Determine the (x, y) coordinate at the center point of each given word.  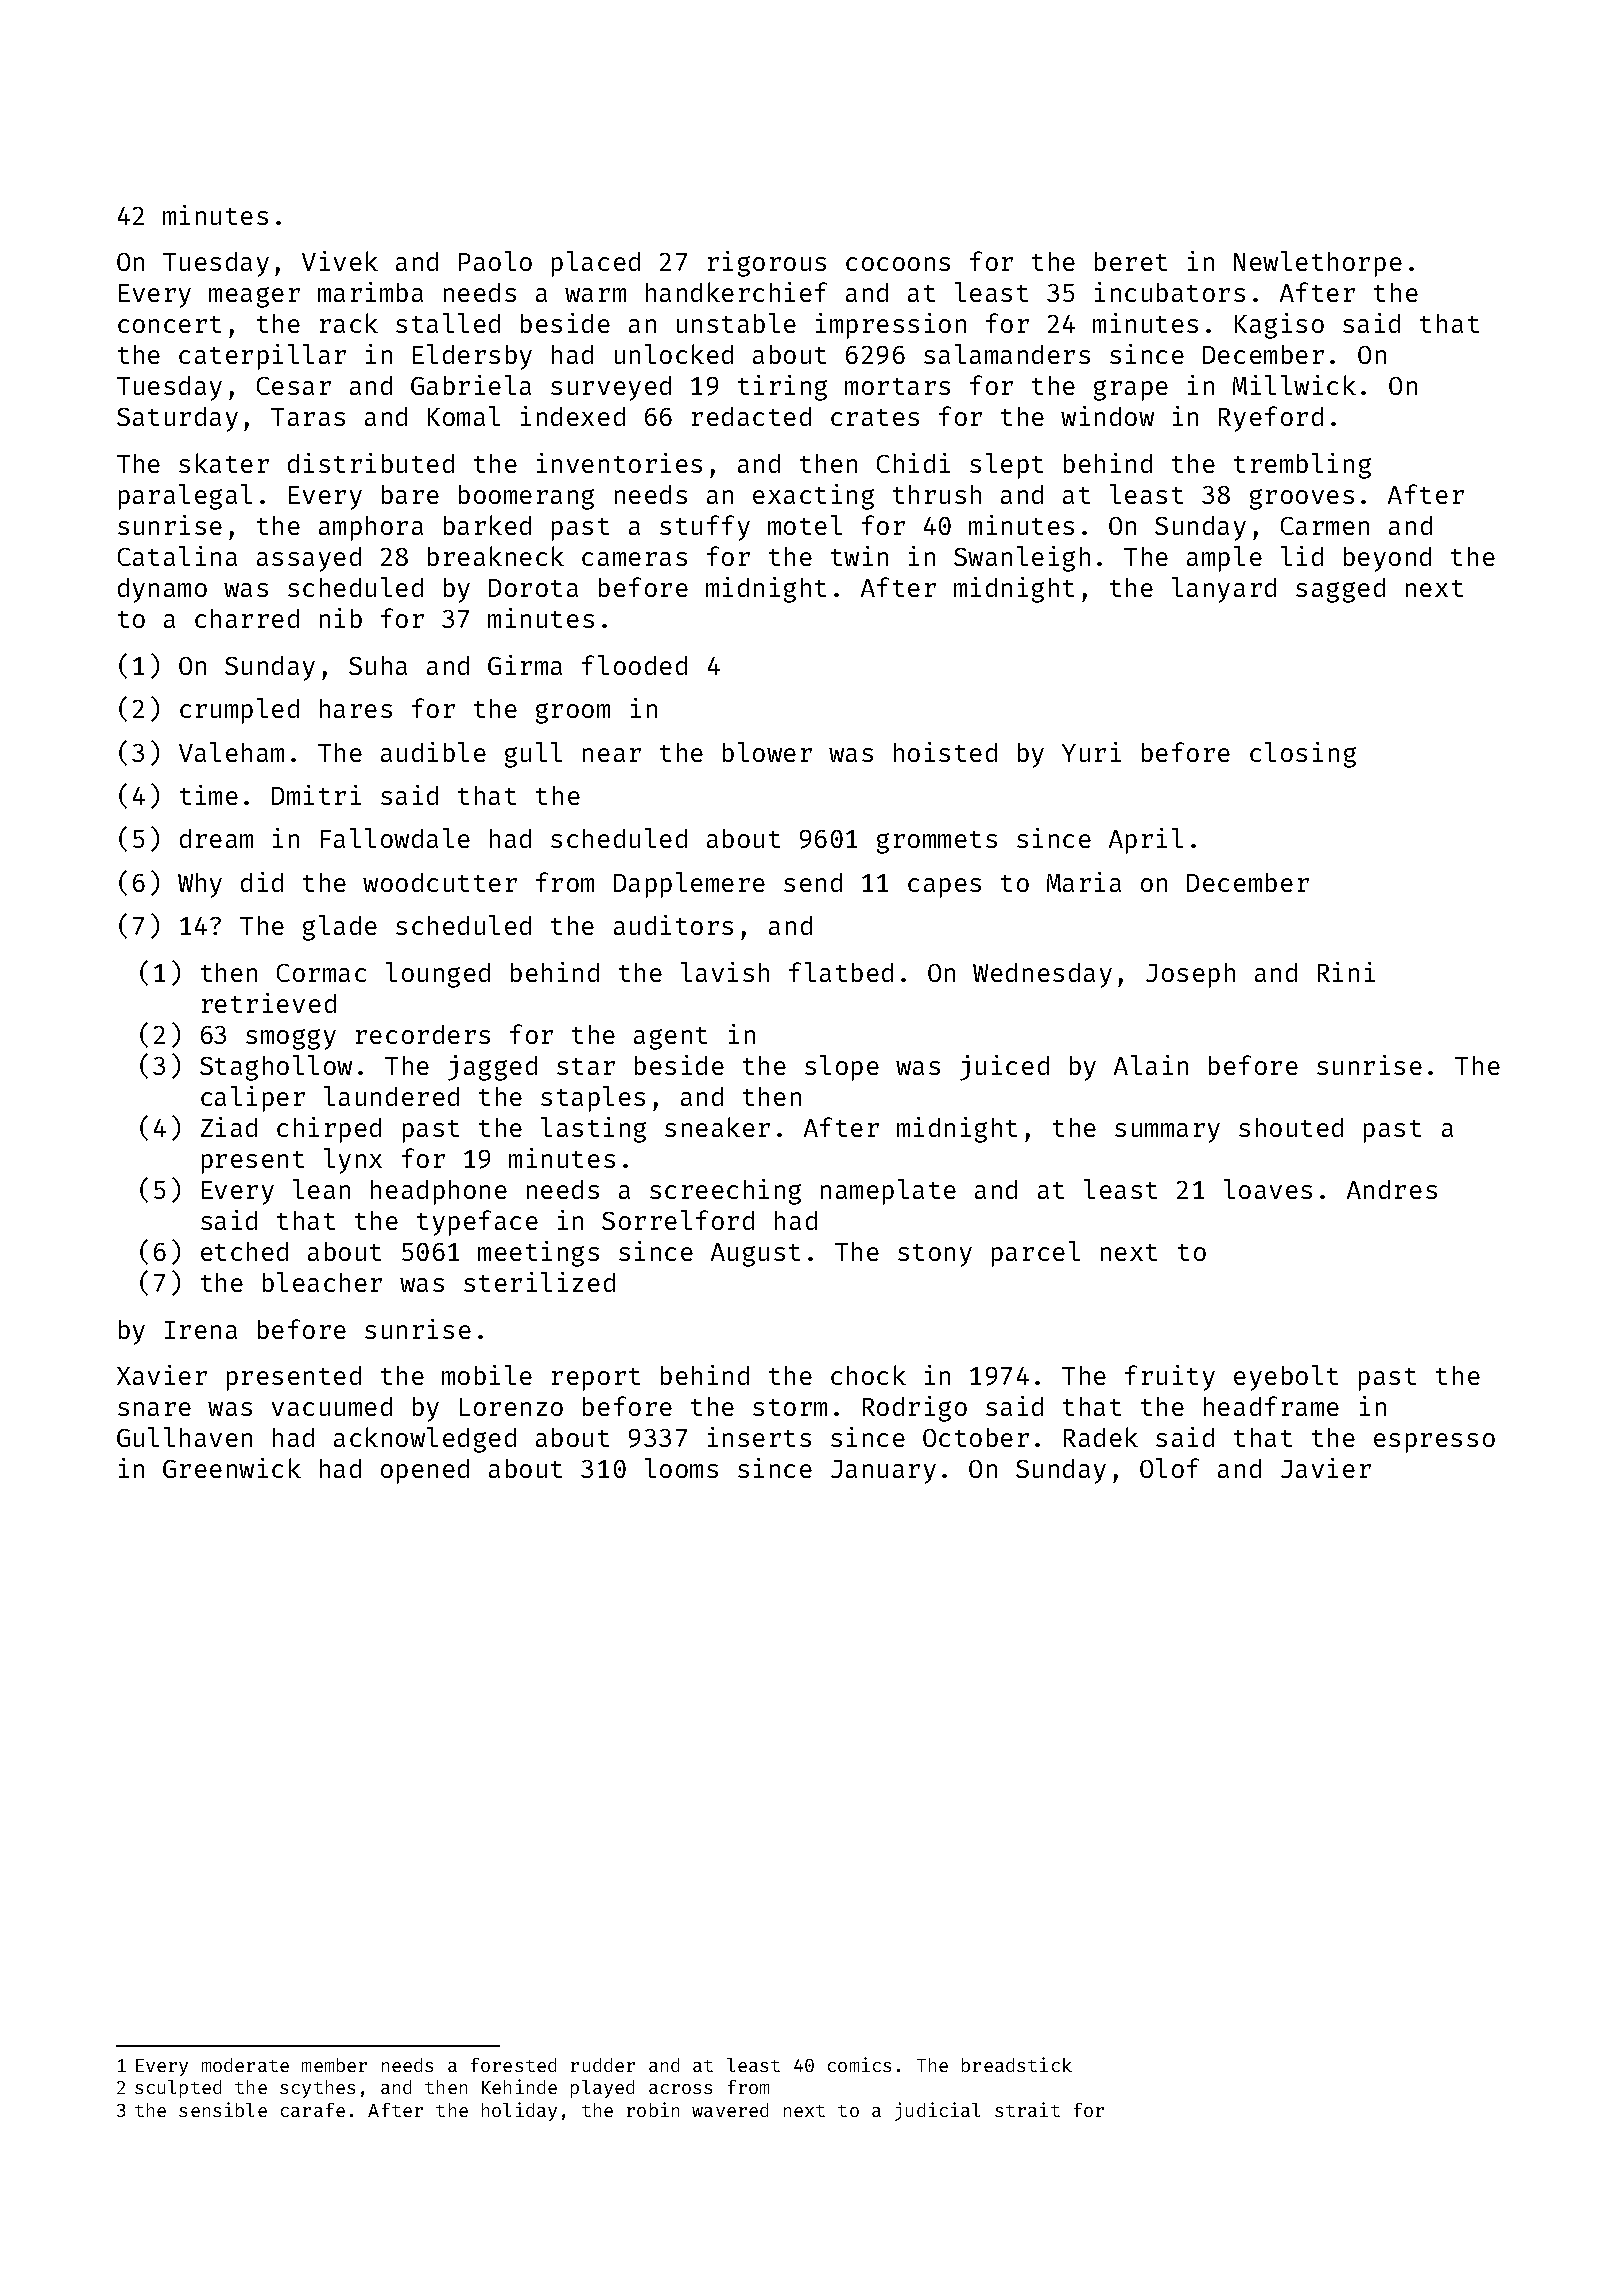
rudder (603, 2065)
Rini (1346, 972)
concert (169, 324)
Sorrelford (678, 1220)
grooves (1302, 499)
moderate (245, 2065)
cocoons (898, 264)
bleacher (322, 1282)
